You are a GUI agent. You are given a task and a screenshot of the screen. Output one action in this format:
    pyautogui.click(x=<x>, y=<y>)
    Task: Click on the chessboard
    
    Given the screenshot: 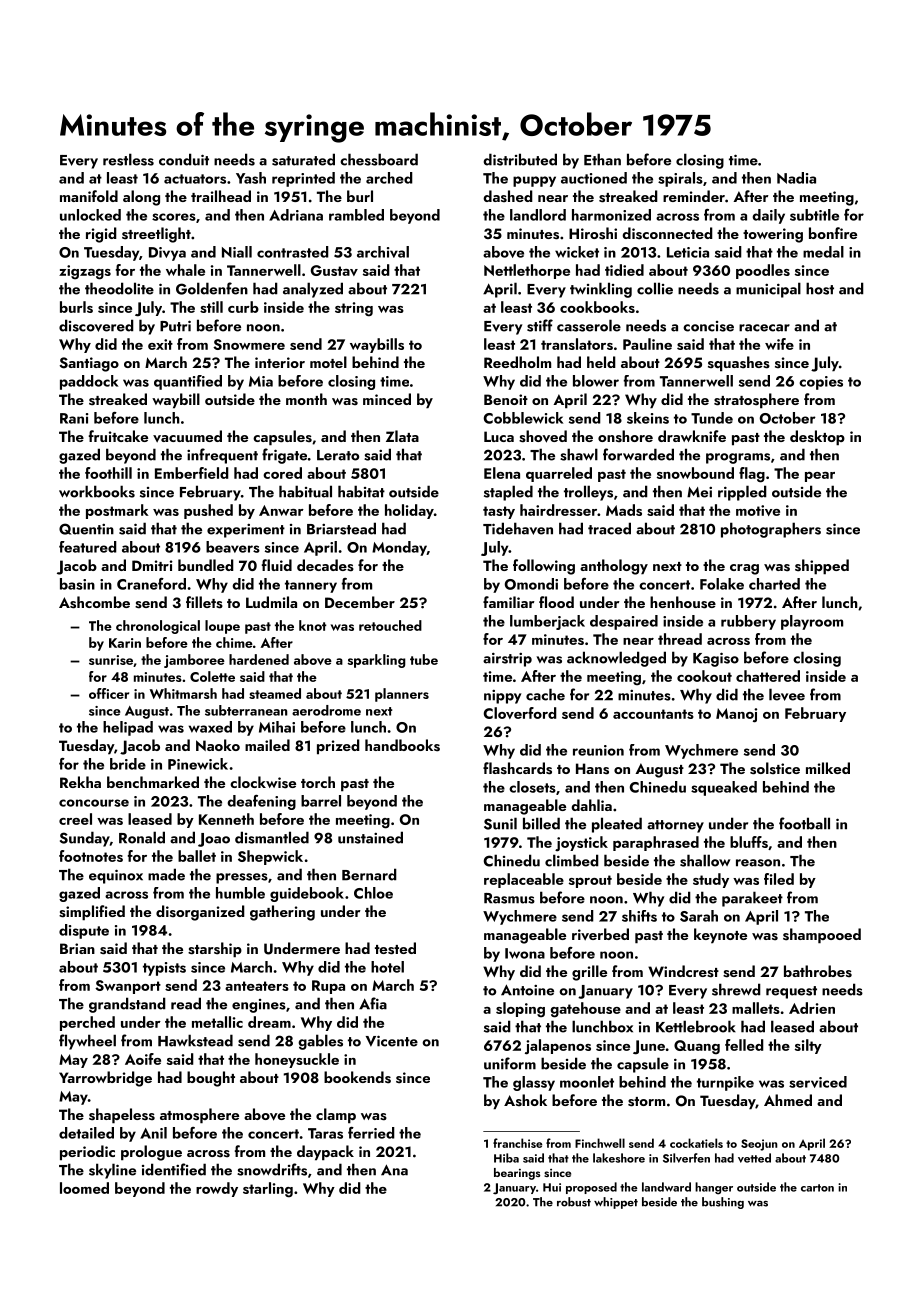 What is the action you would take?
    pyautogui.click(x=379, y=159)
